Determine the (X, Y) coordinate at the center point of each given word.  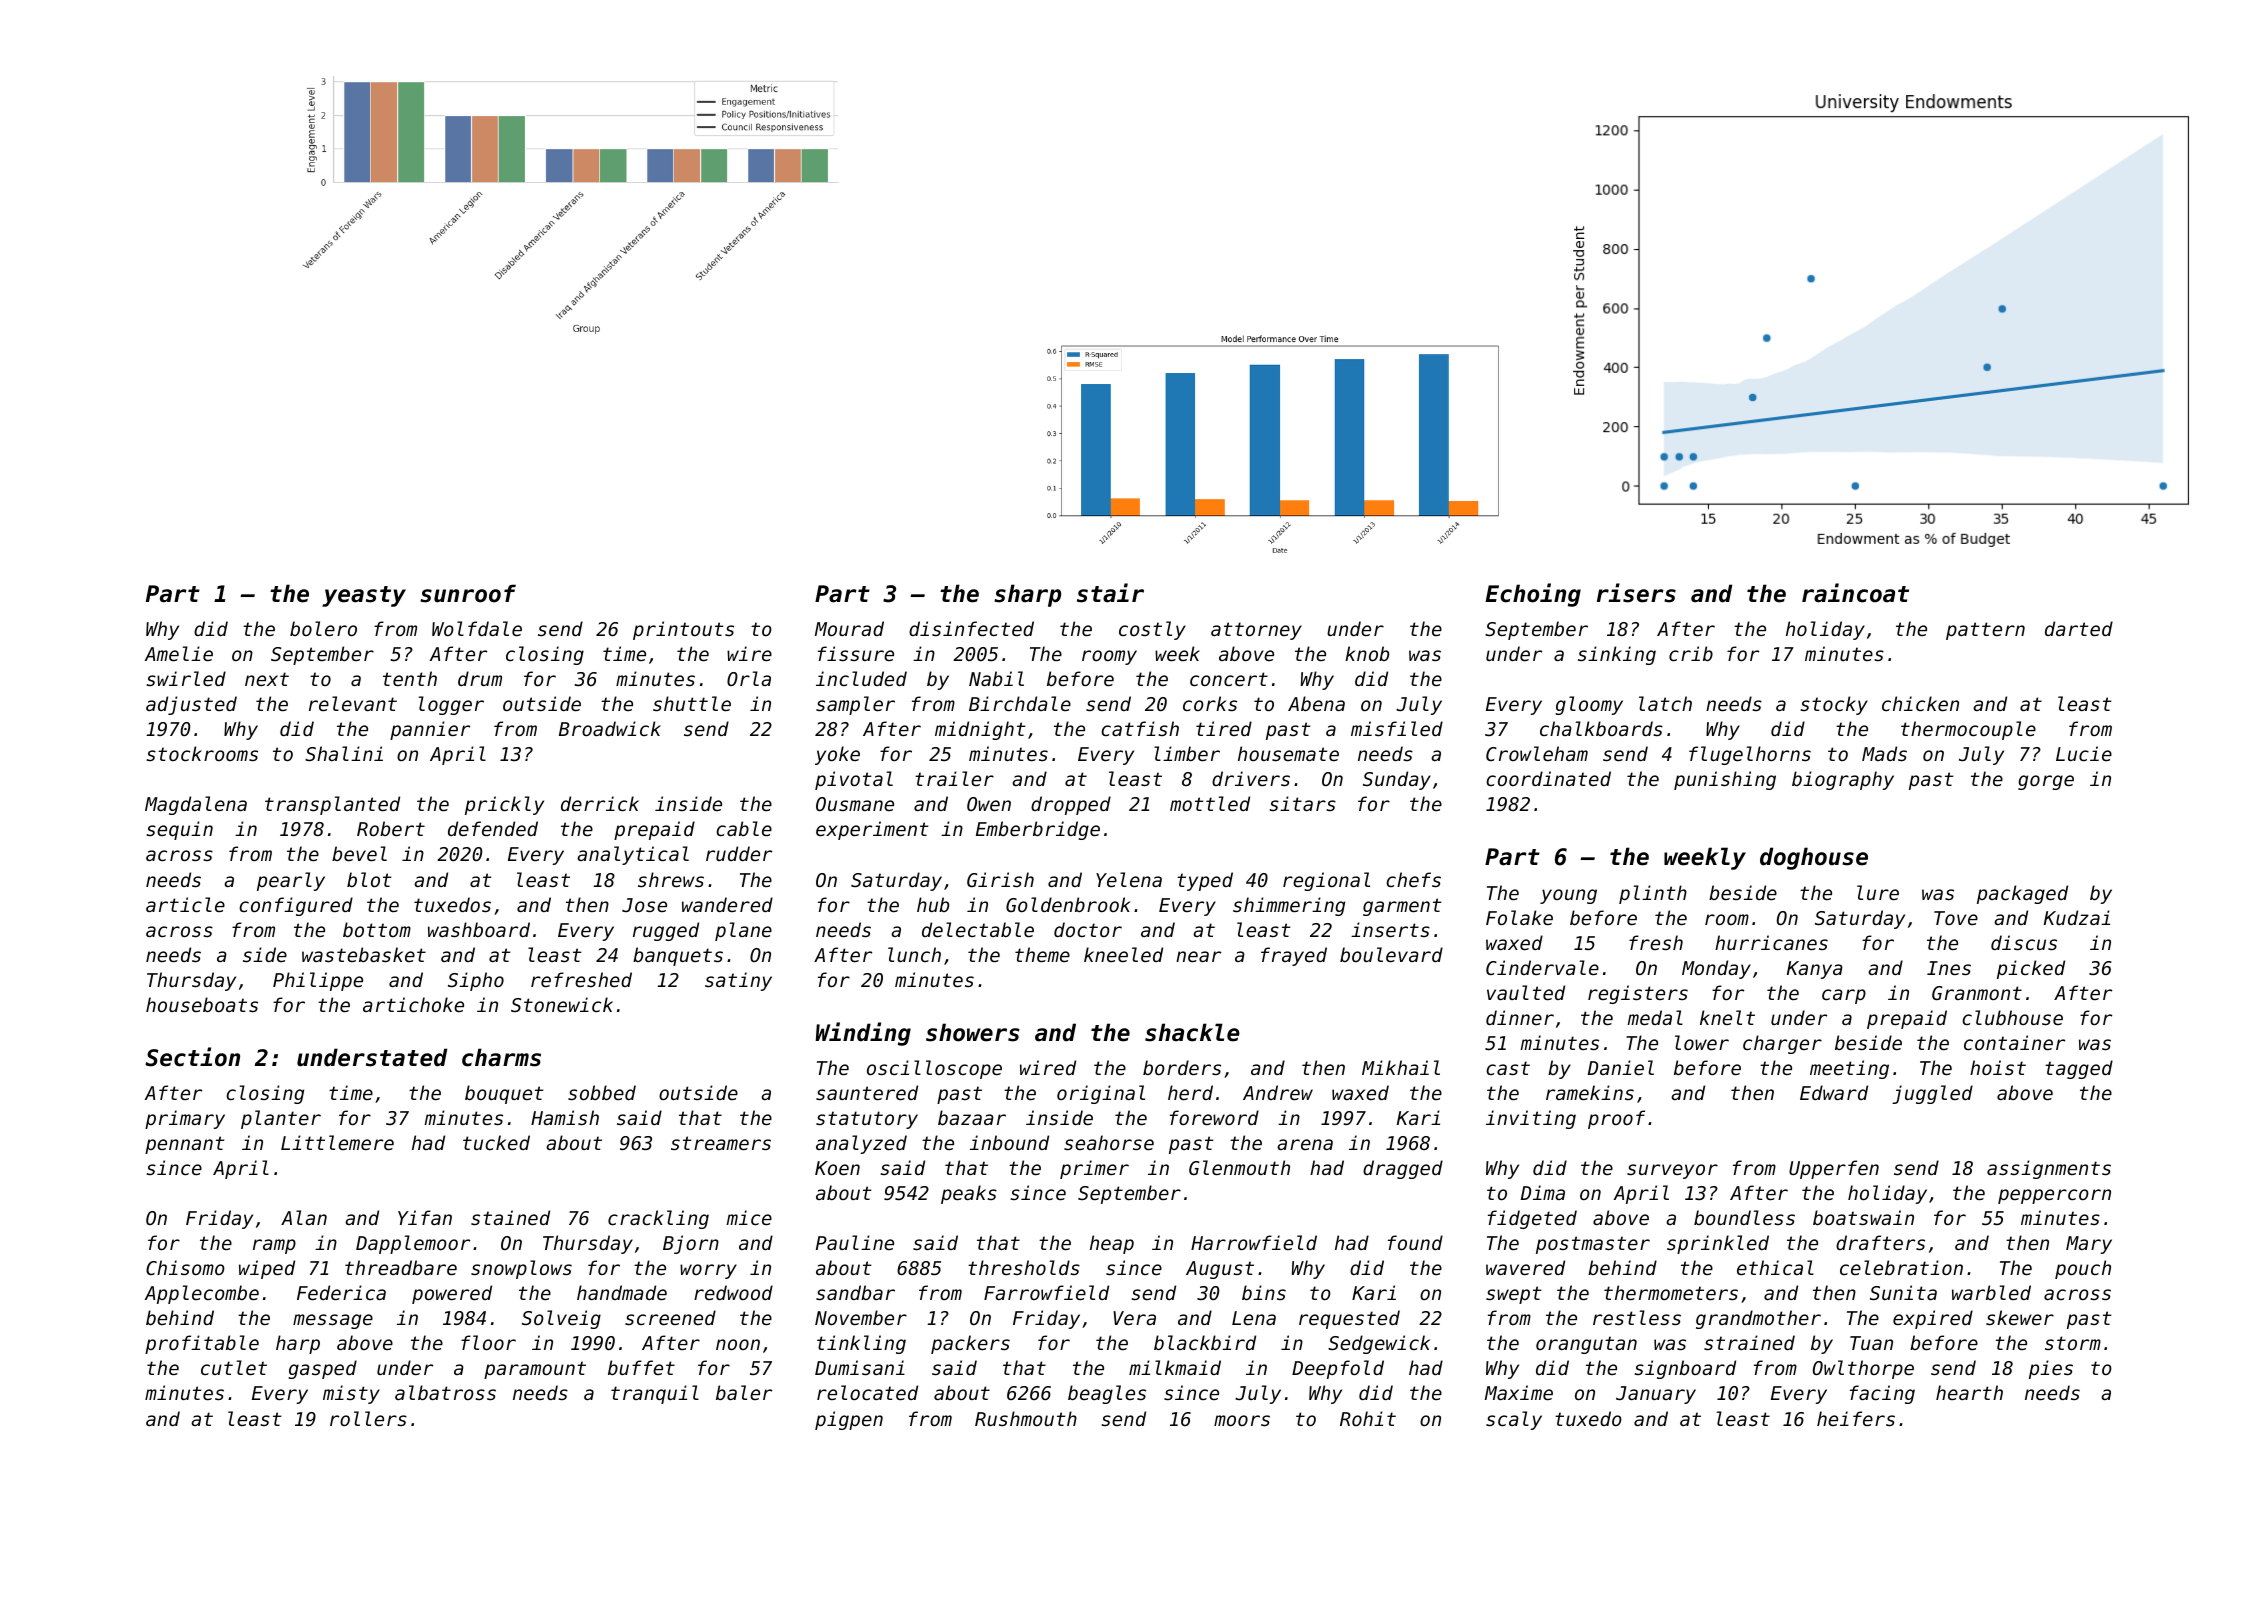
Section (192, 1057)
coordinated (1548, 778)
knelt (1727, 1017)
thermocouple (1968, 730)
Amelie (179, 653)
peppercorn (2054, 1196)
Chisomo (185, 1267)
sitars (1302, 803)
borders (1182, 1067)
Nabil (996, 678)
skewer (2020, 1317)
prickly (504, 805)
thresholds (1024, 1267)
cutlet (234, 1367)
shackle (1192, 1032)
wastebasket (364, 954)
